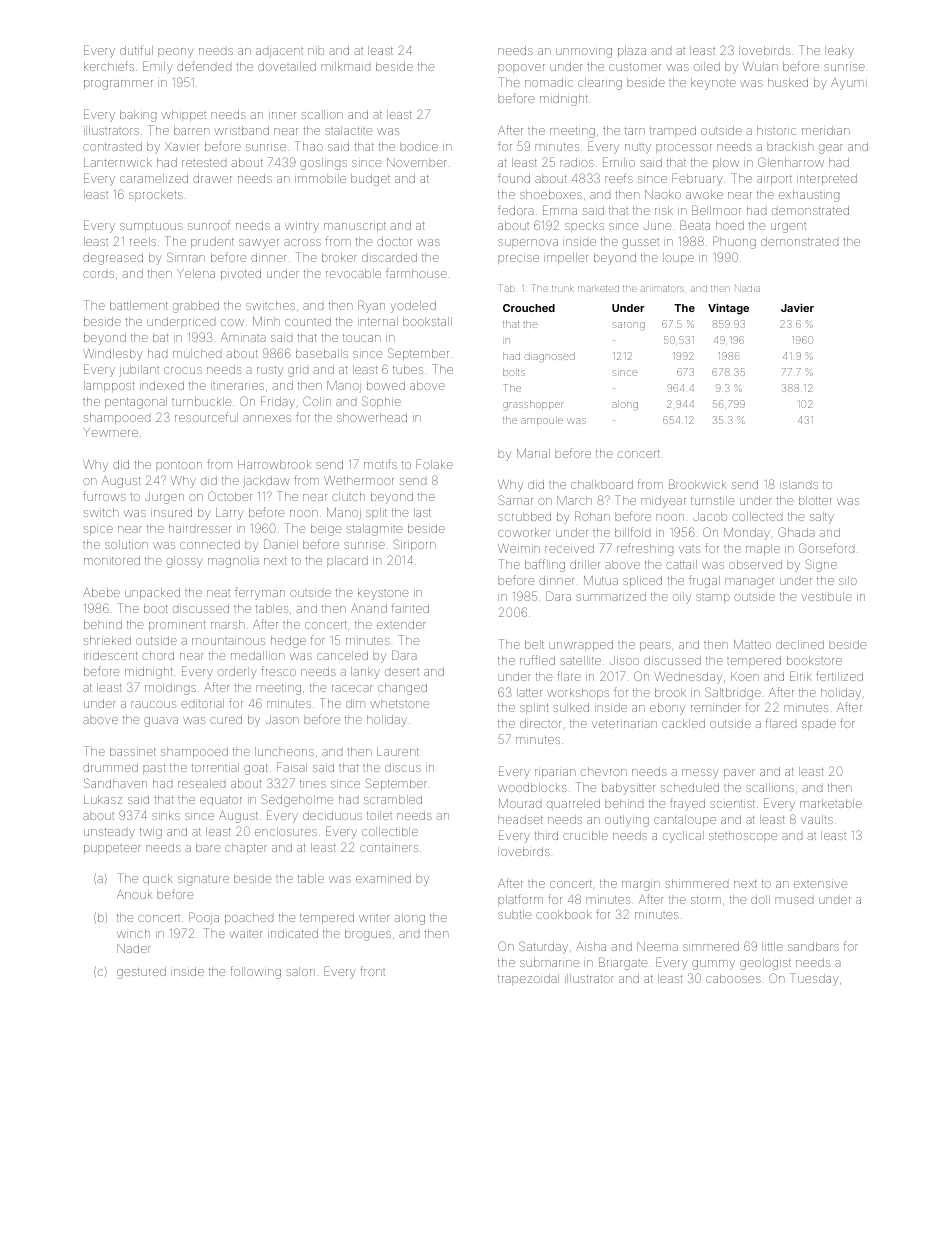 The image size is (952, 1233). What do you see at coordinates (571, 707) in the screenshot?
I see `sulked` at bounding box center [571, 707].
